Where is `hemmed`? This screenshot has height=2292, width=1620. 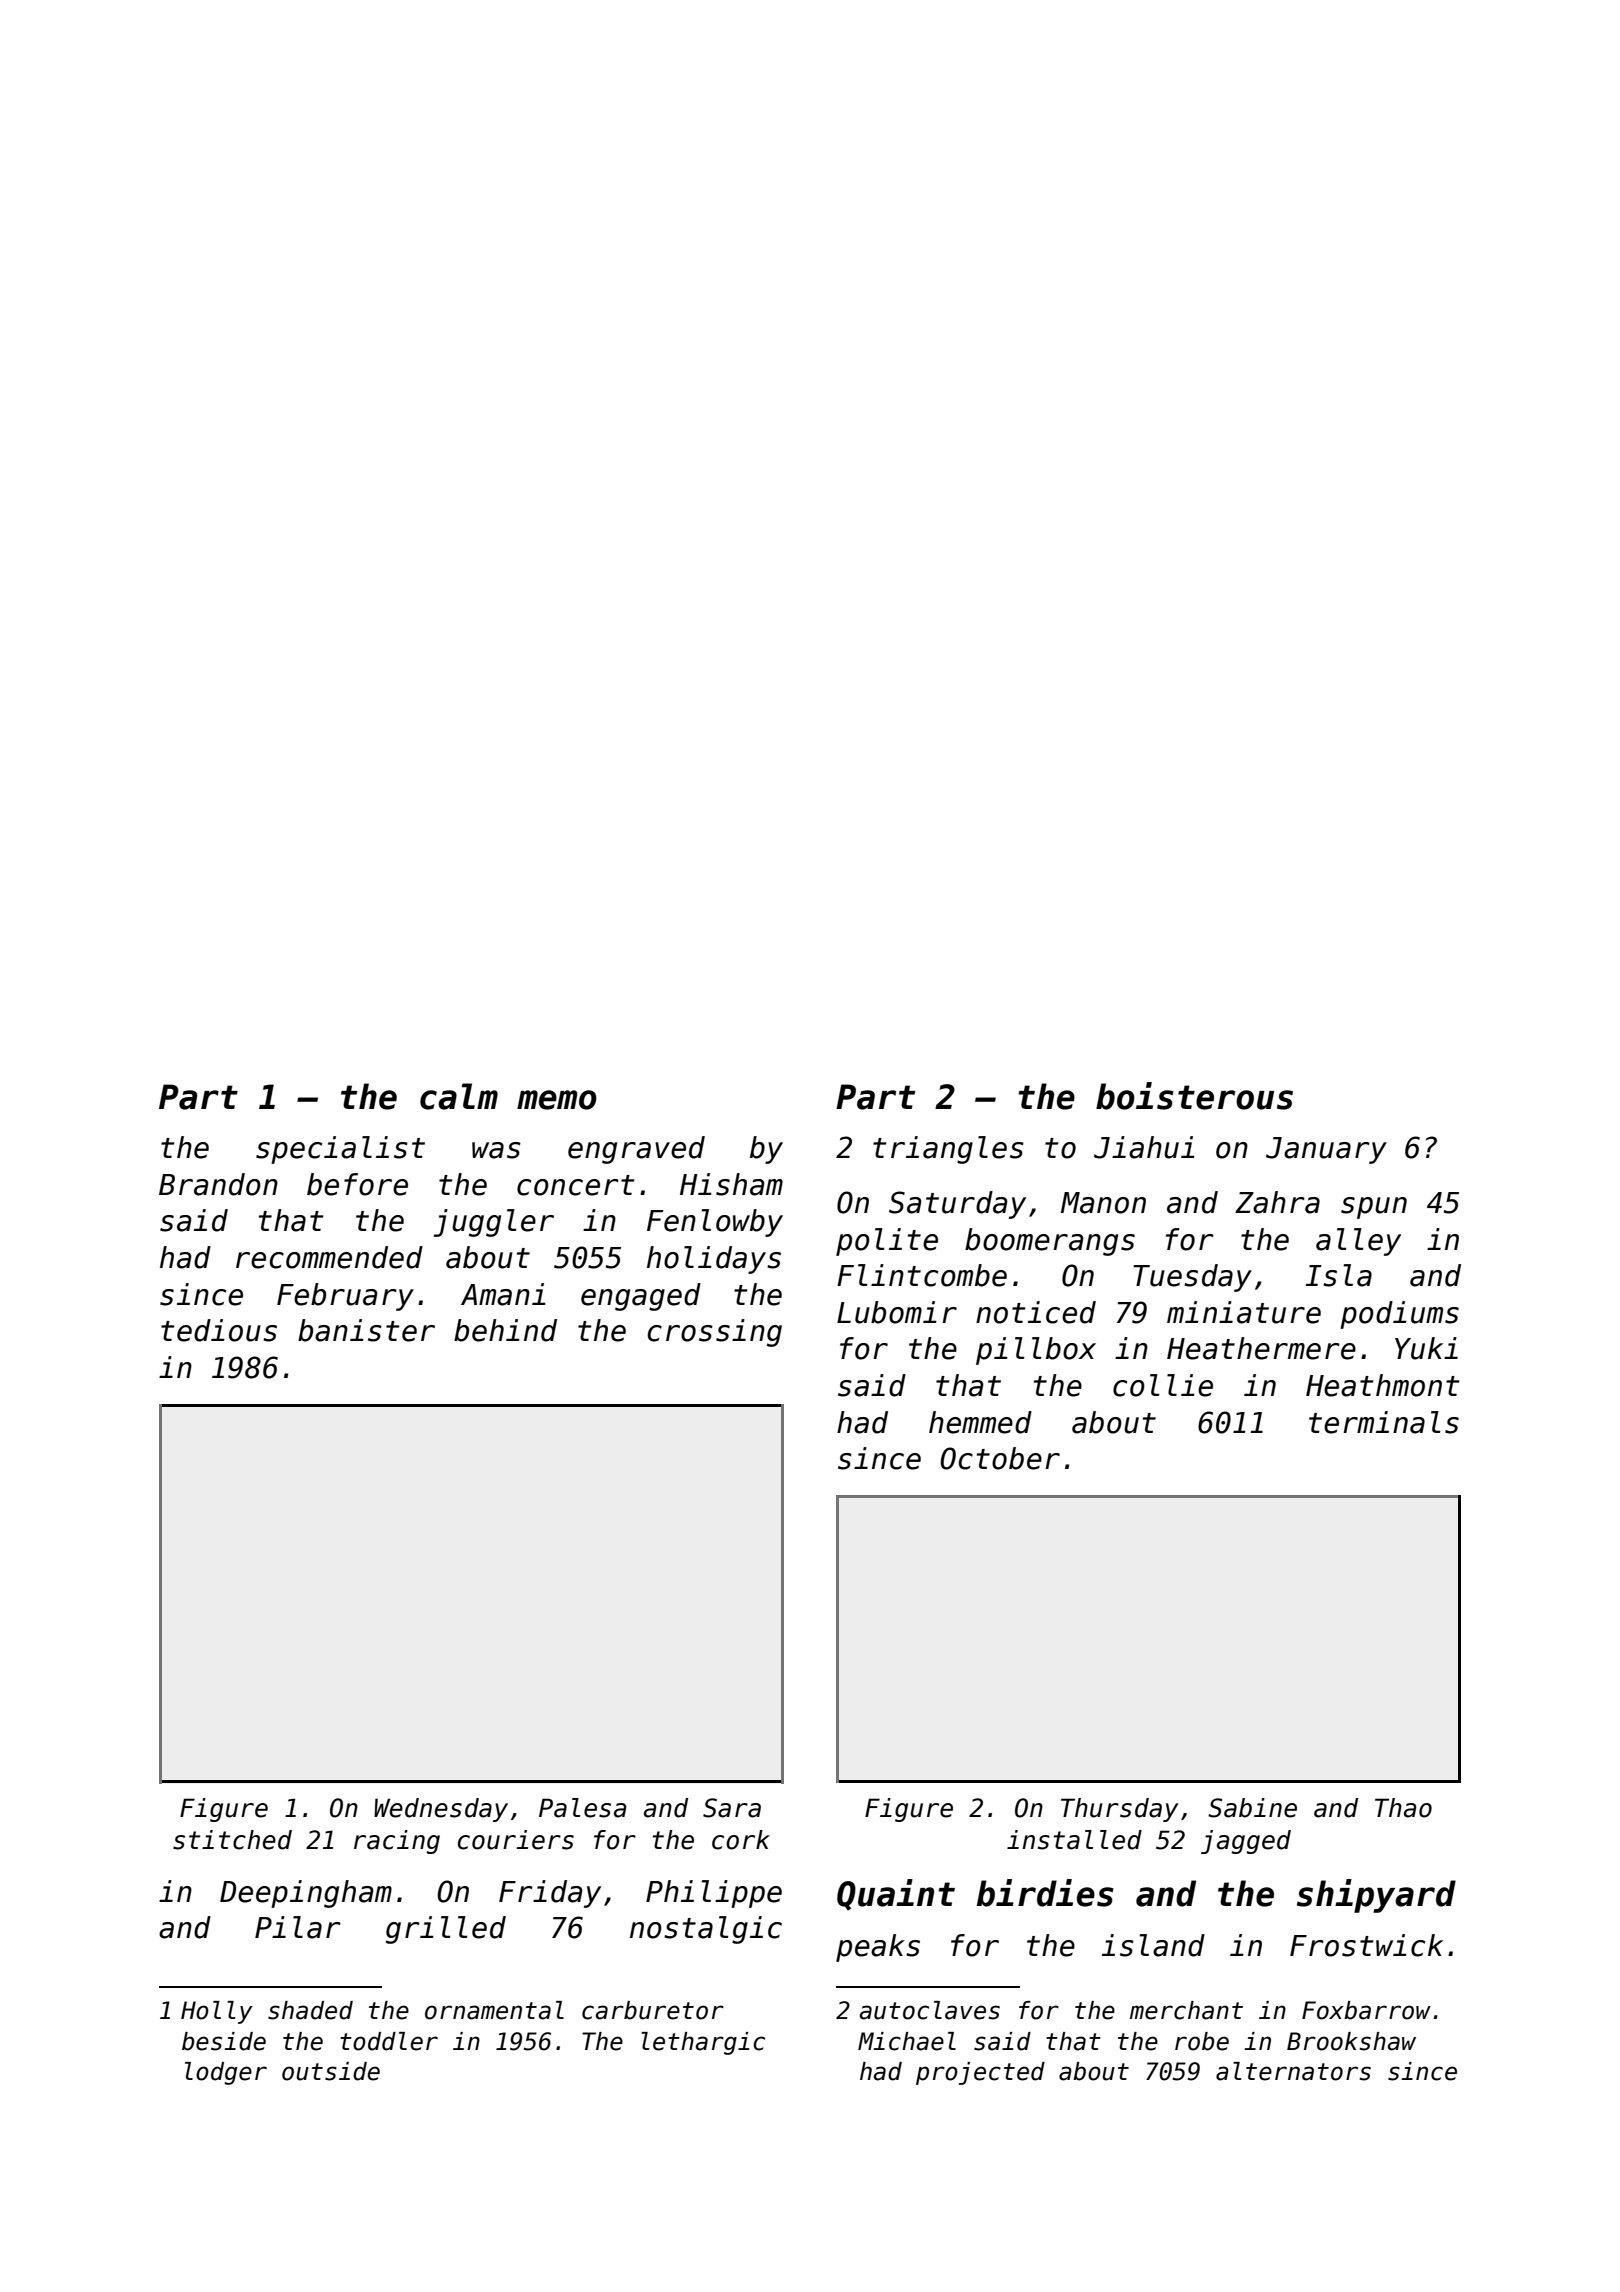 hemmed is located at coordinates (980, 1422).
